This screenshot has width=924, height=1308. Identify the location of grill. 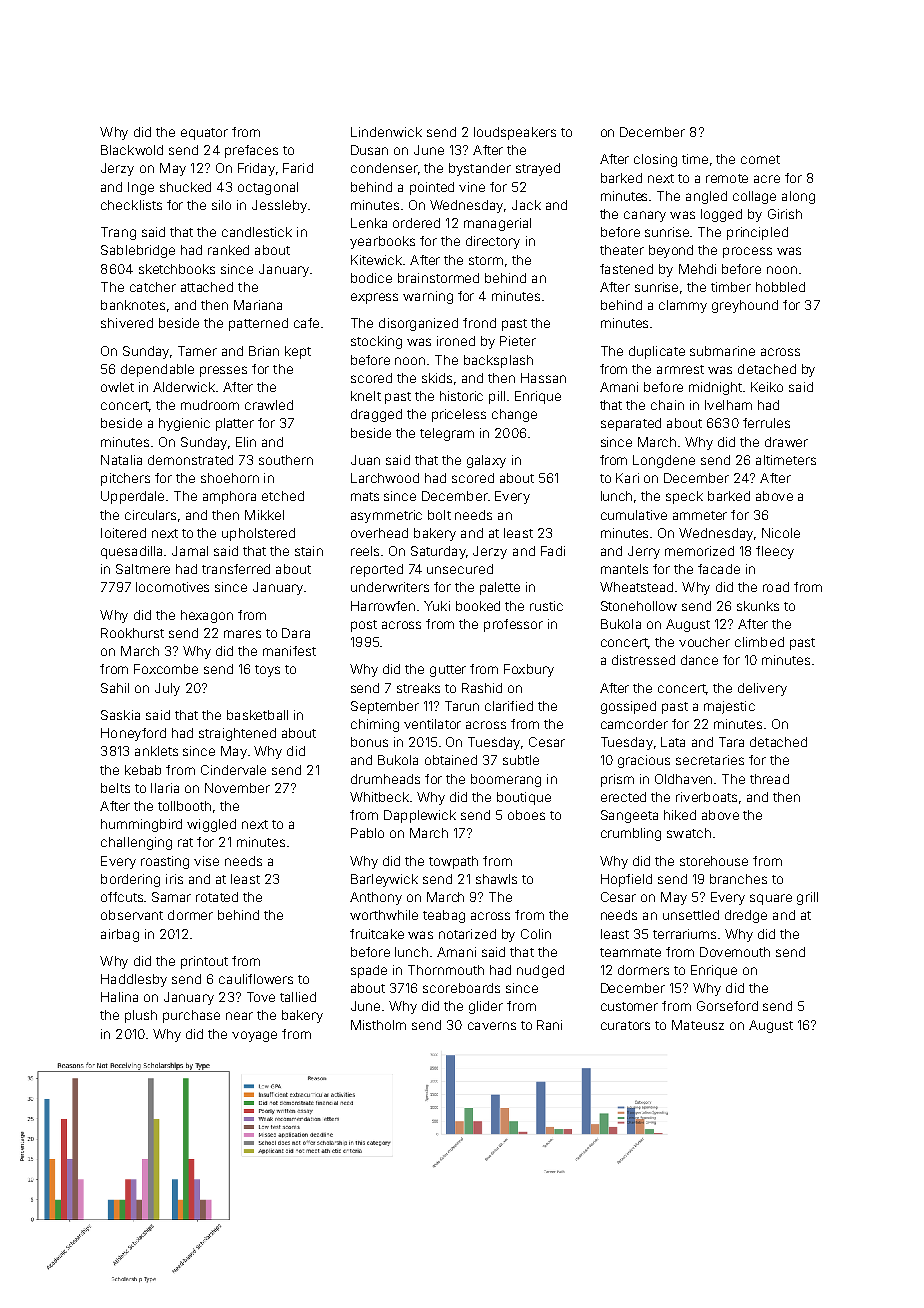
(807, 898).
